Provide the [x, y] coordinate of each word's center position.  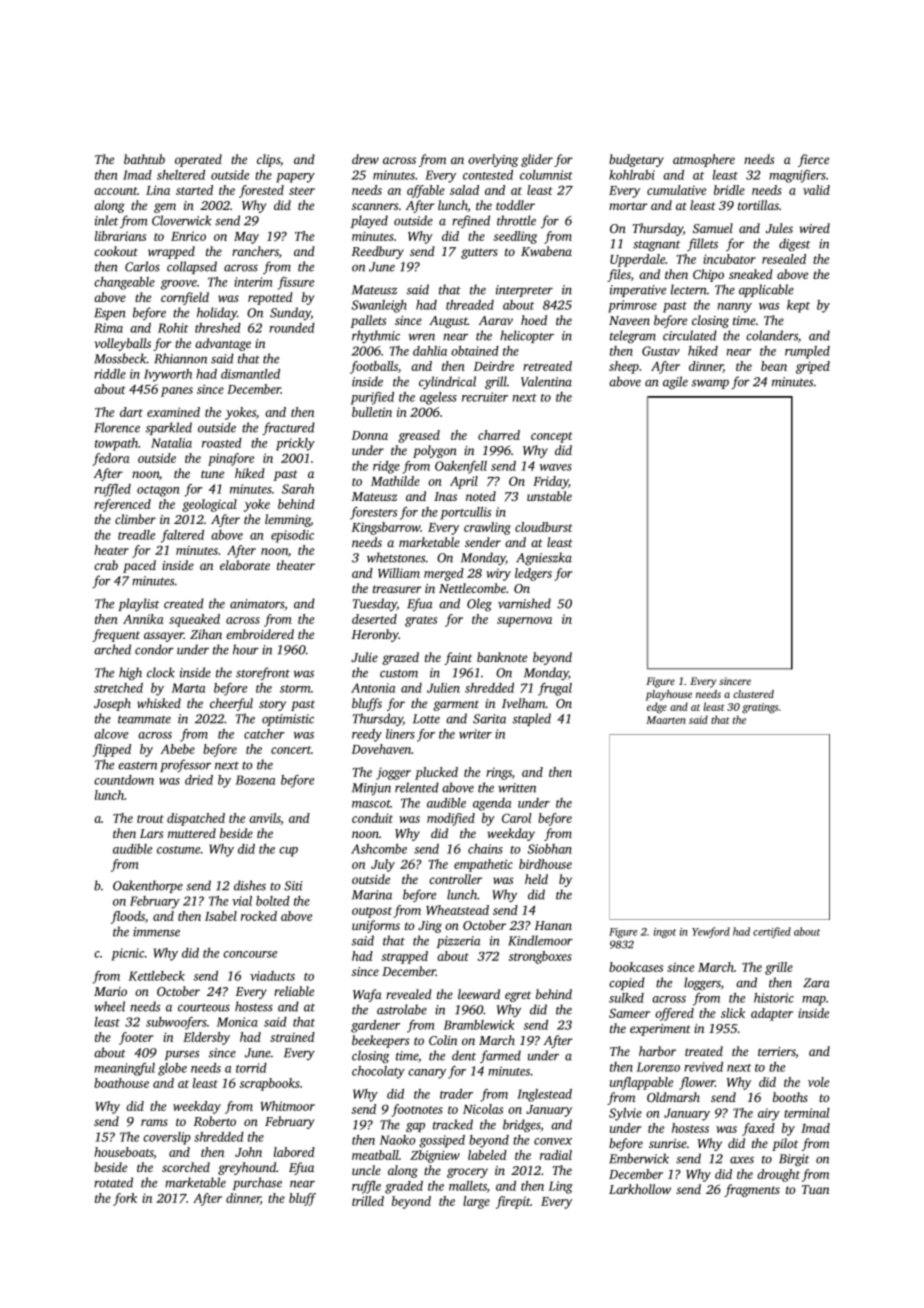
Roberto [215, 1121]
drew [365, 159]
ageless [438, 398]
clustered [753, 694]
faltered [182, 536]
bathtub [144, 159]
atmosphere [704, 160]
